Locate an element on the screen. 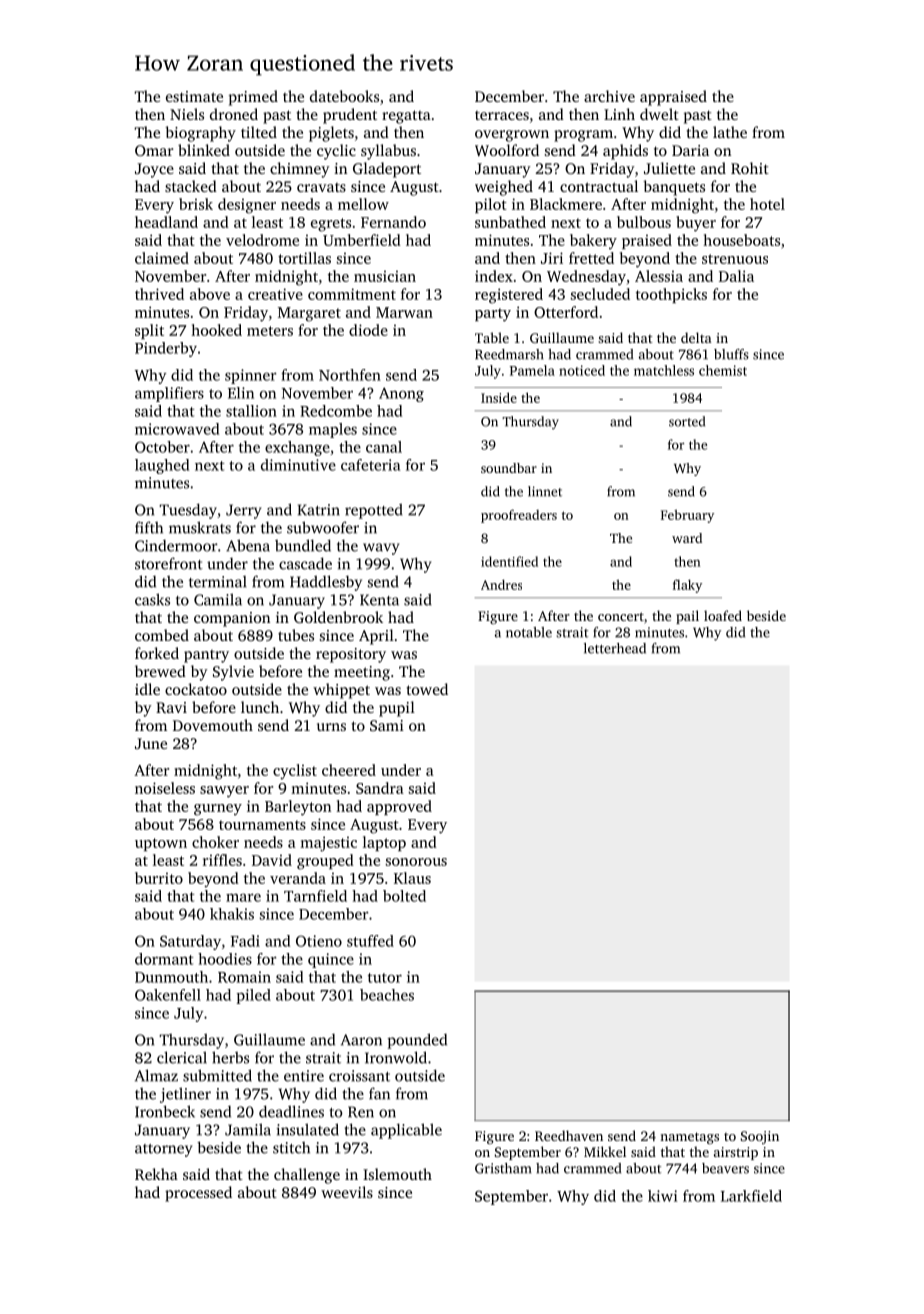  index is located at coordinates (494, 276).
